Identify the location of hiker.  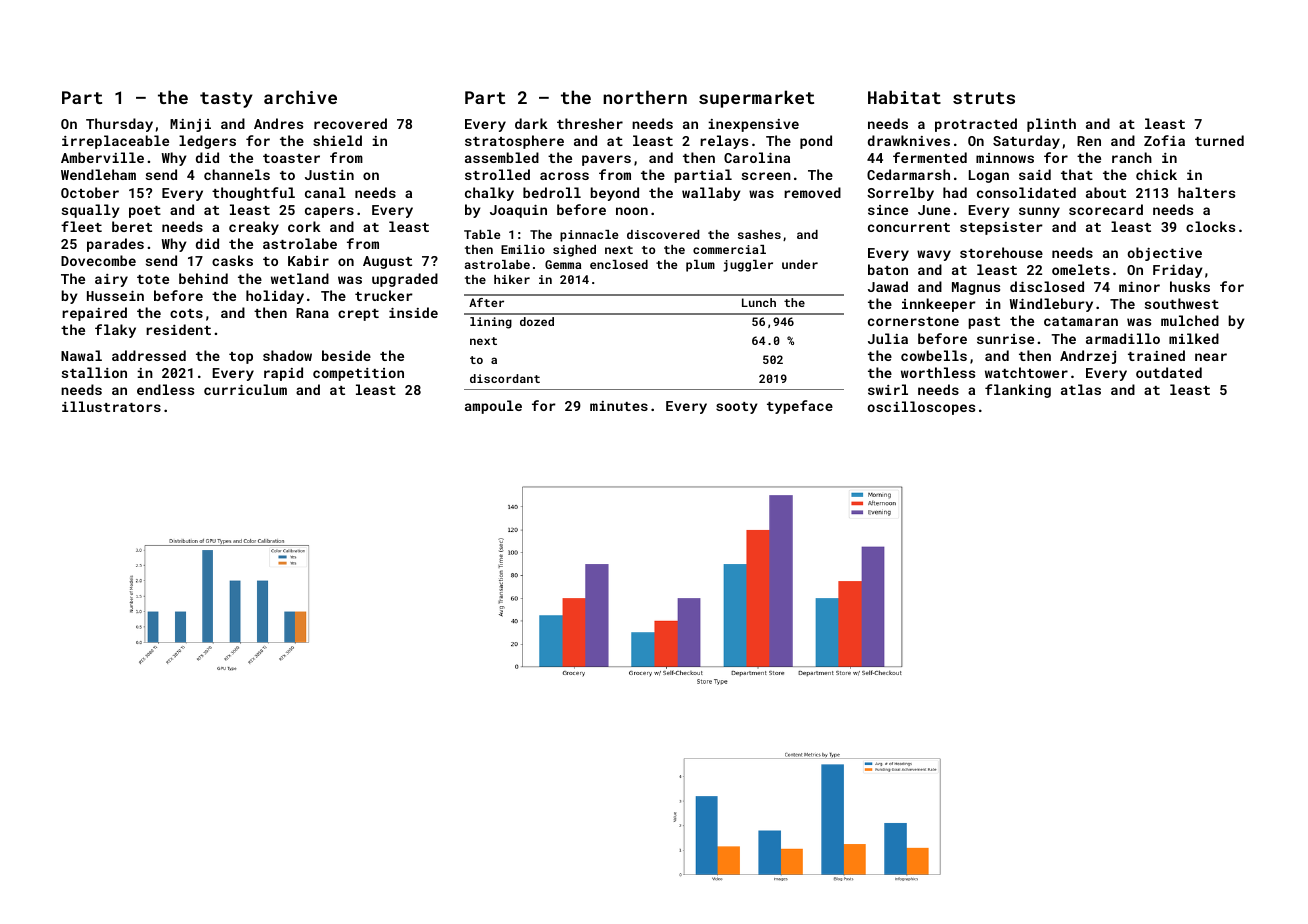
(512, 279).
